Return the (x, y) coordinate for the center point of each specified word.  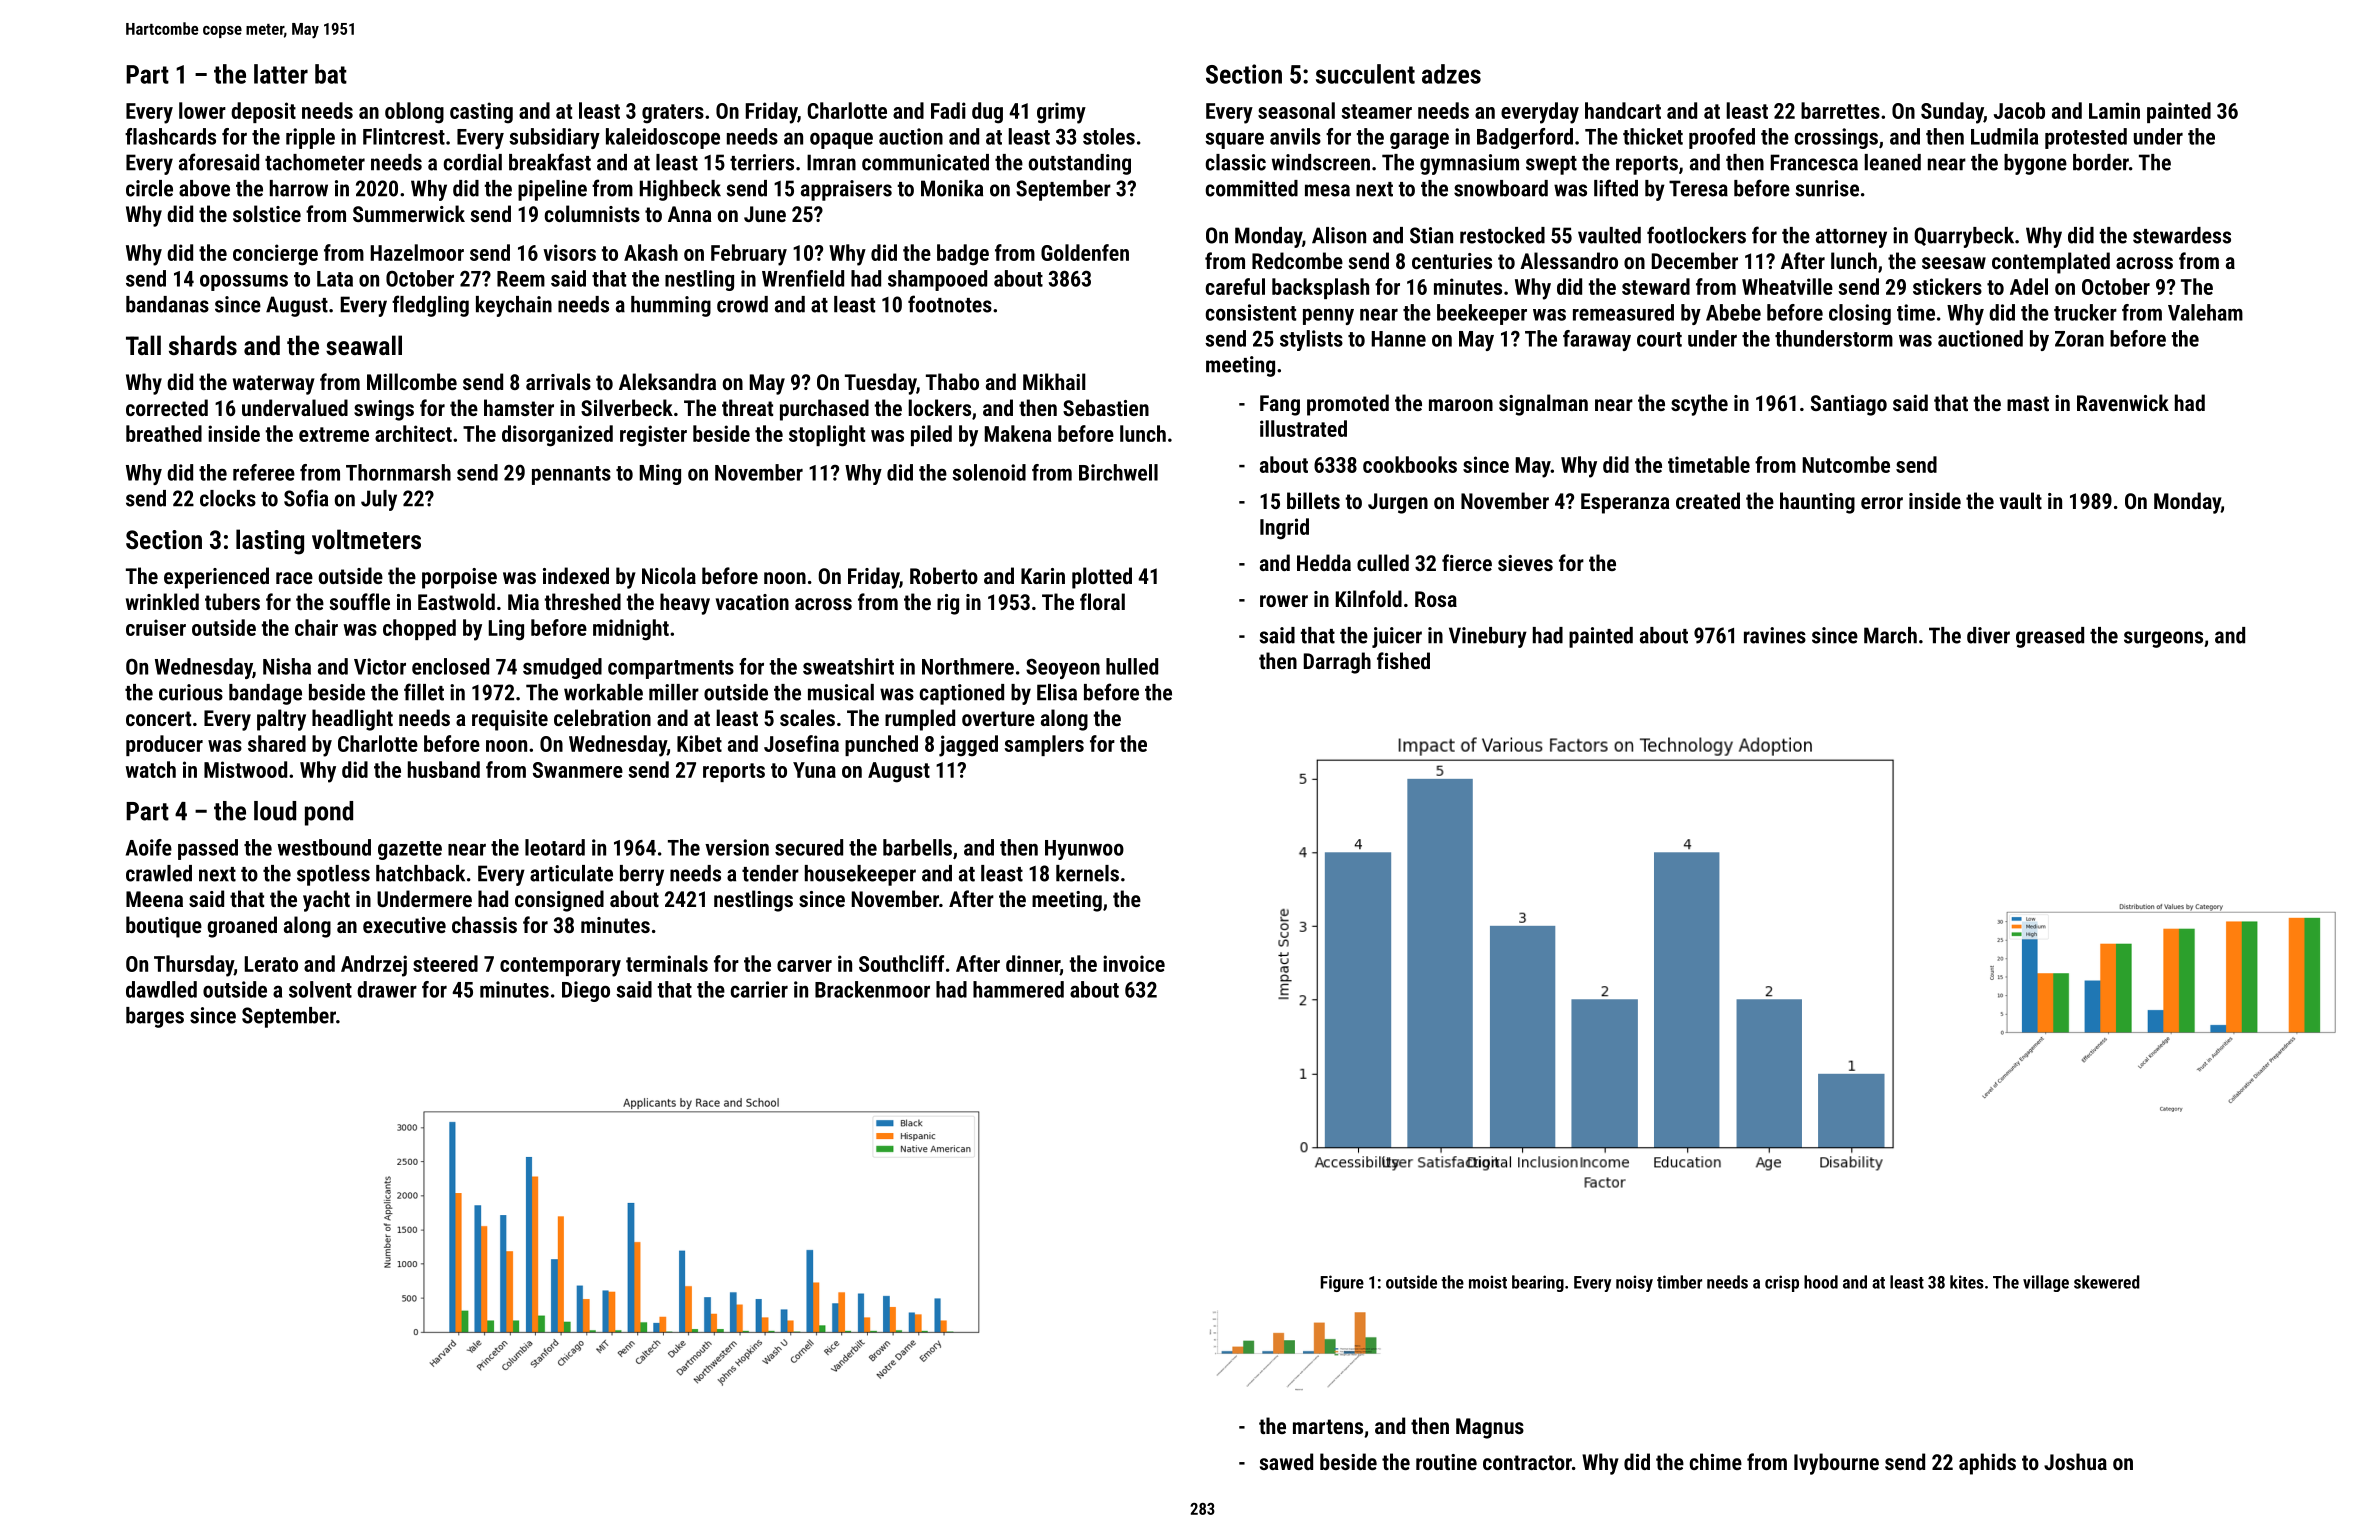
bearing (1538, 1283)
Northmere (968, 666)
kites (1967, 1282)
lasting (270, 542)
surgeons (2163, 639)
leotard (555, 847)
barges (155, 1017)
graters (673, 114)
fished (1403, 660)
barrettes (1840, 110)
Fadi (948, 110)
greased (2050, 637)
